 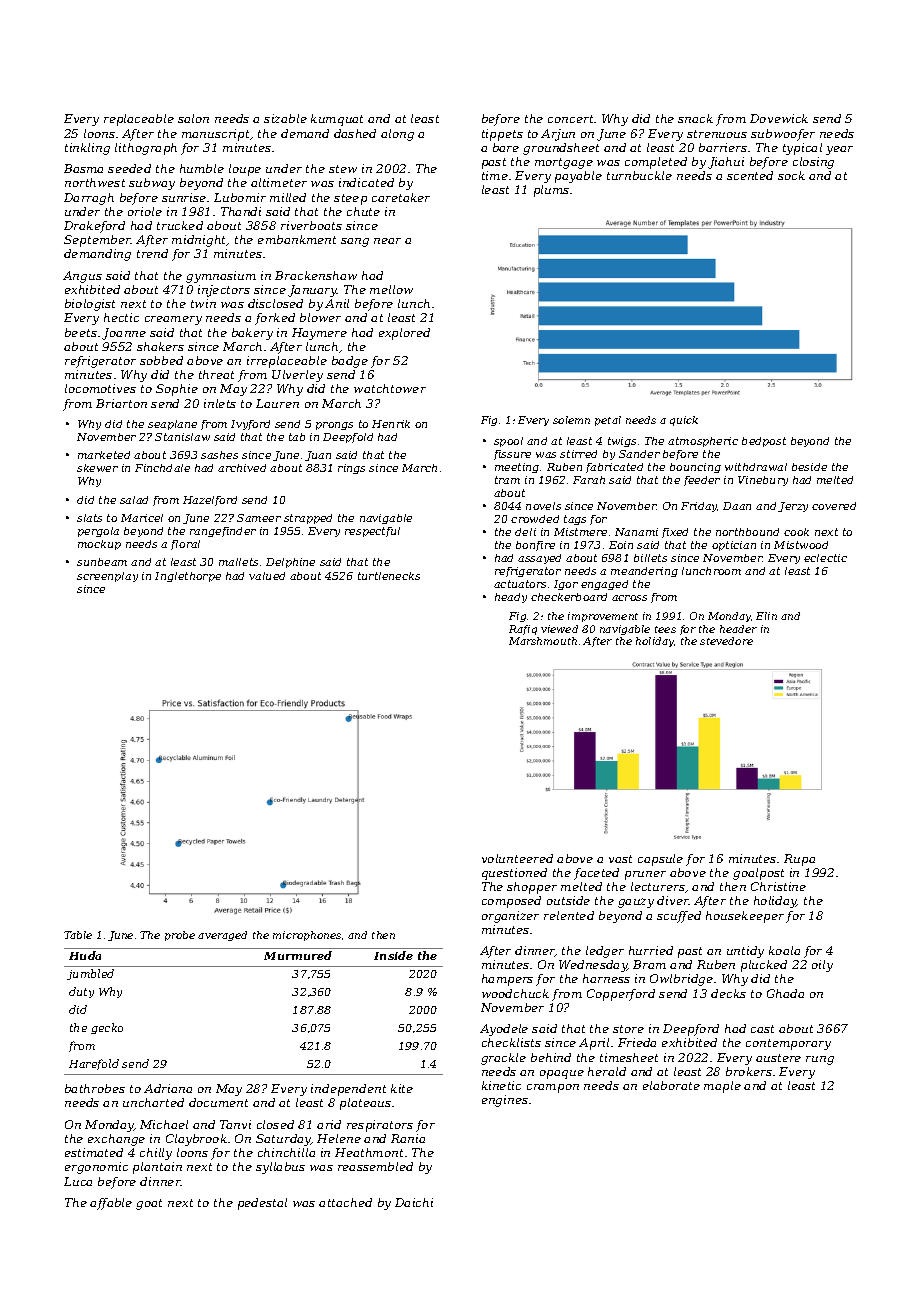 I want to click on pedestal, so click(x=262, y=1204).
